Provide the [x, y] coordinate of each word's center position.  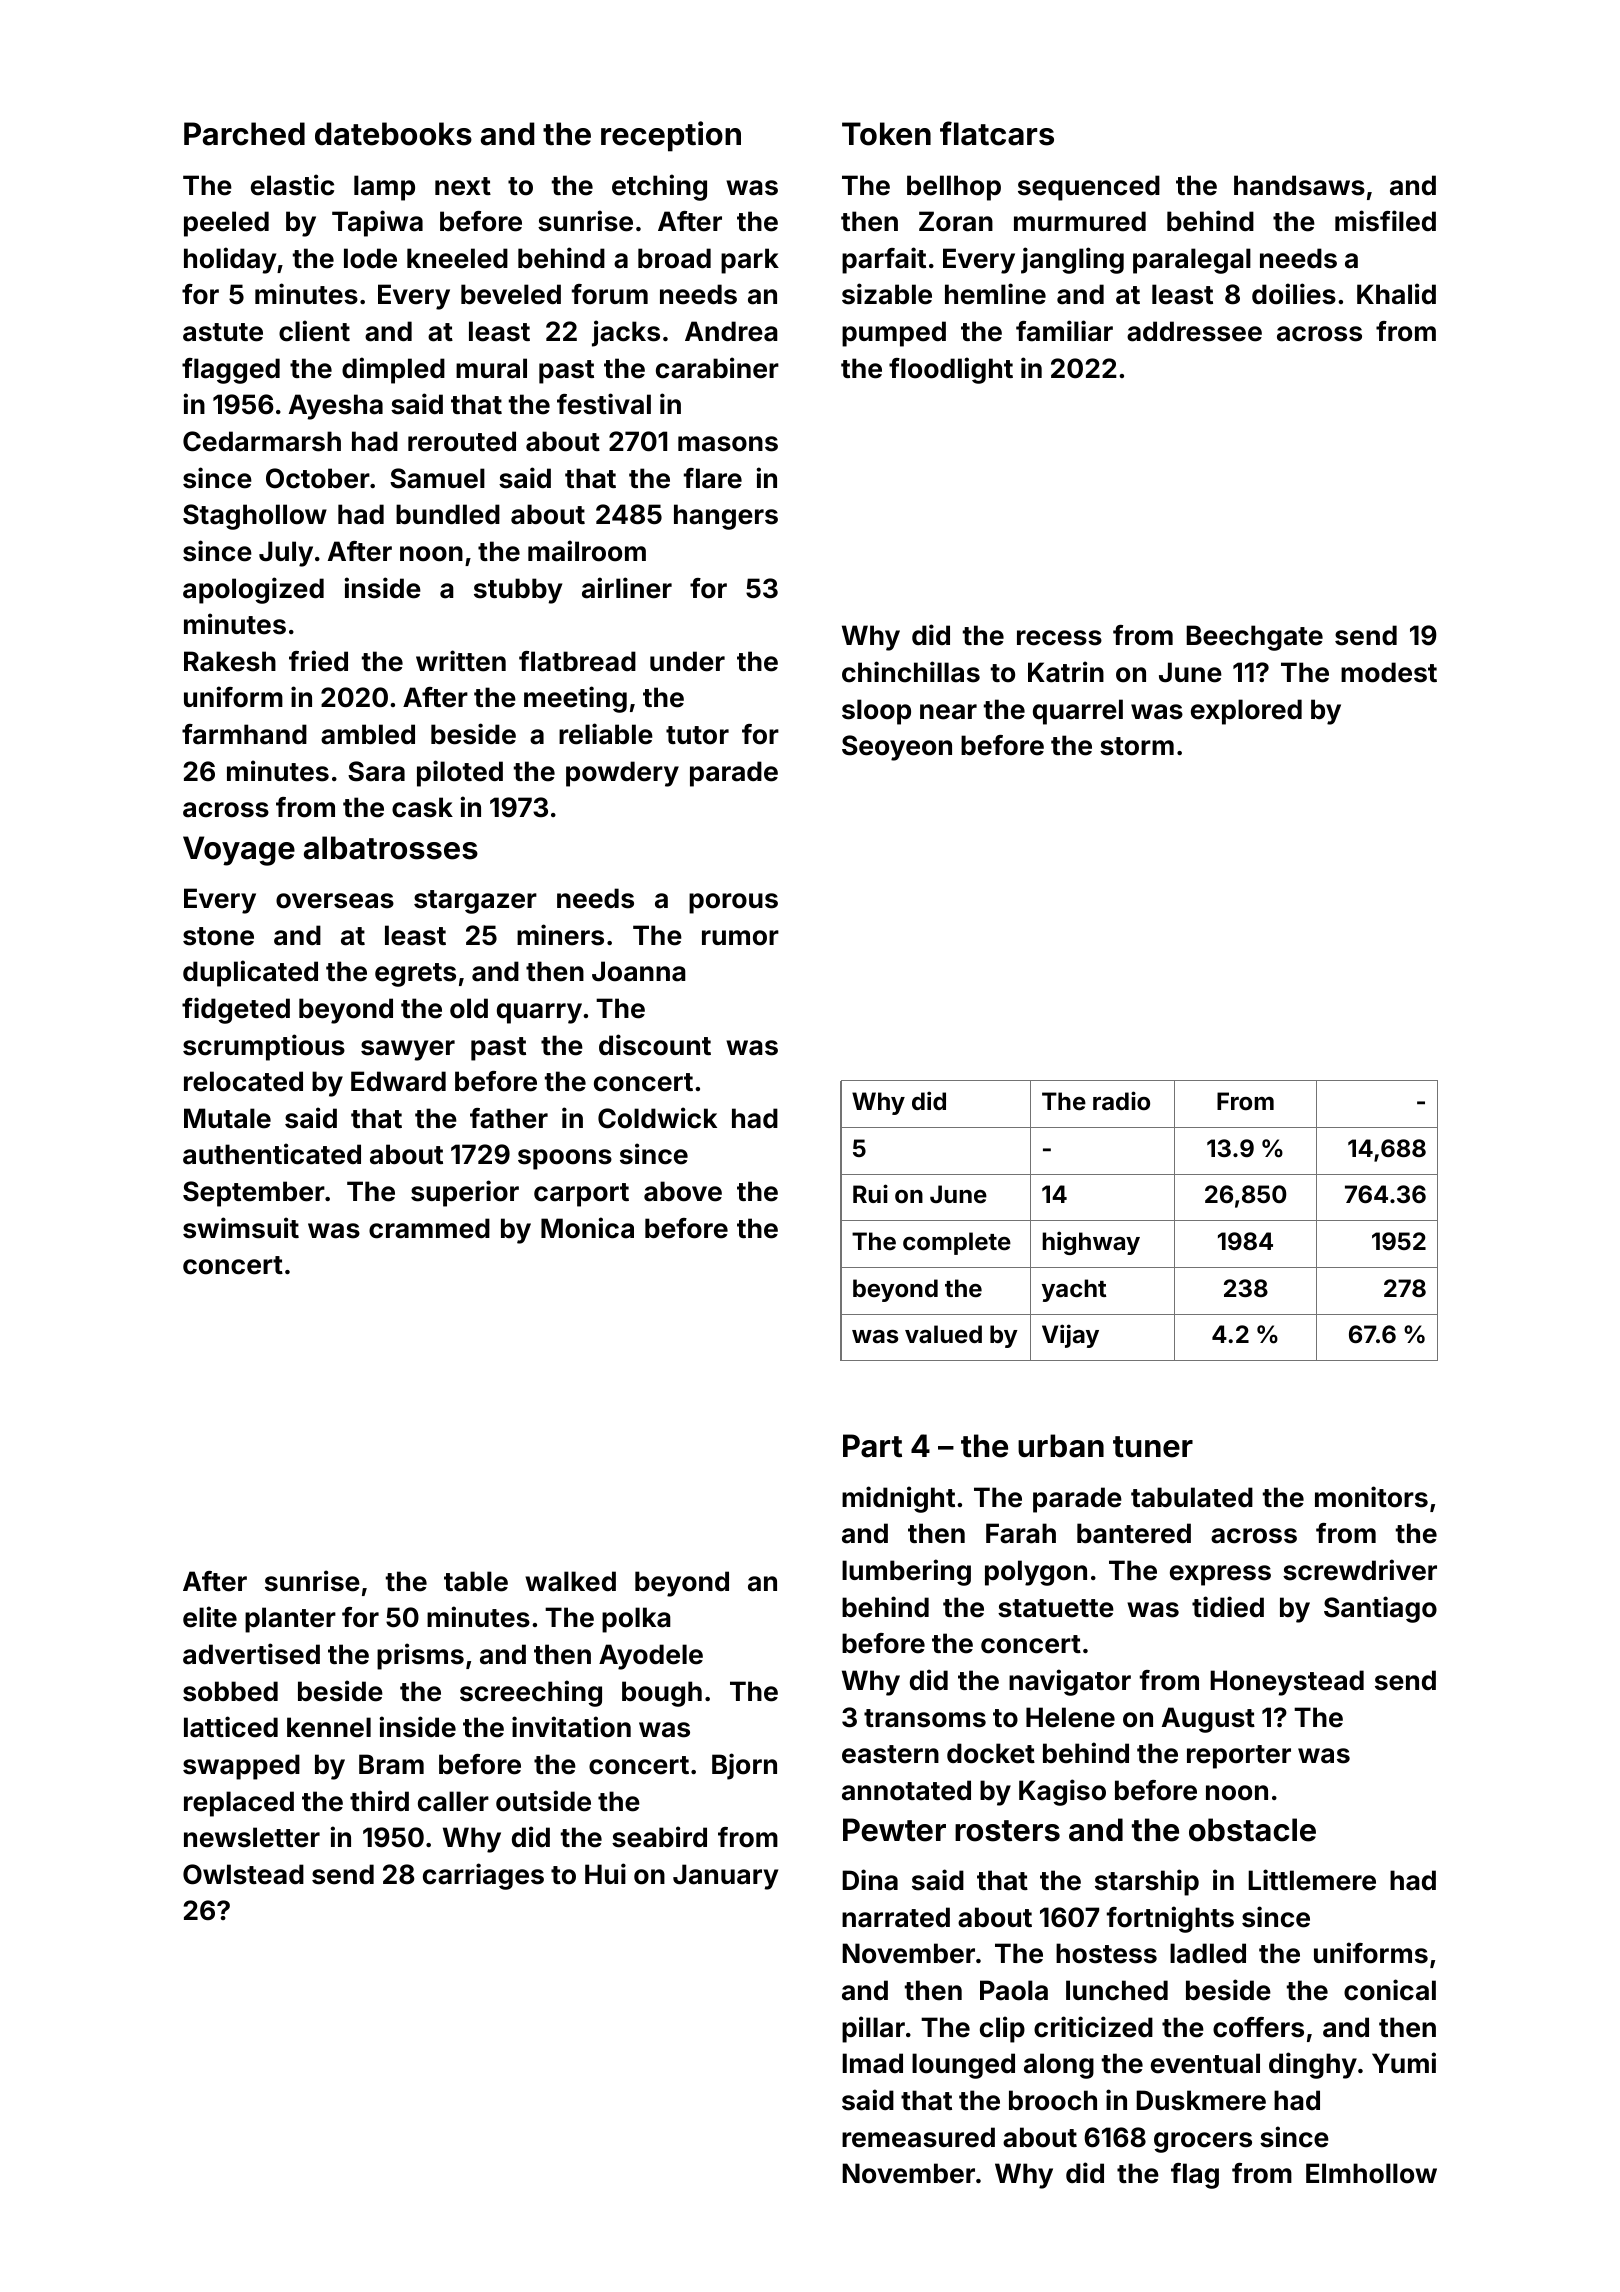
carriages [483, 1876]
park [750, 261]
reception [671, 136]
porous [733, 903]
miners [560, 935]
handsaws [1299, 185]
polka [636, 1620]
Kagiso [1062, 1792]
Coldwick [657, 1118]
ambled [368, 734]
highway [1091, 1243]
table [476, 1581]
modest [1389, 672]
